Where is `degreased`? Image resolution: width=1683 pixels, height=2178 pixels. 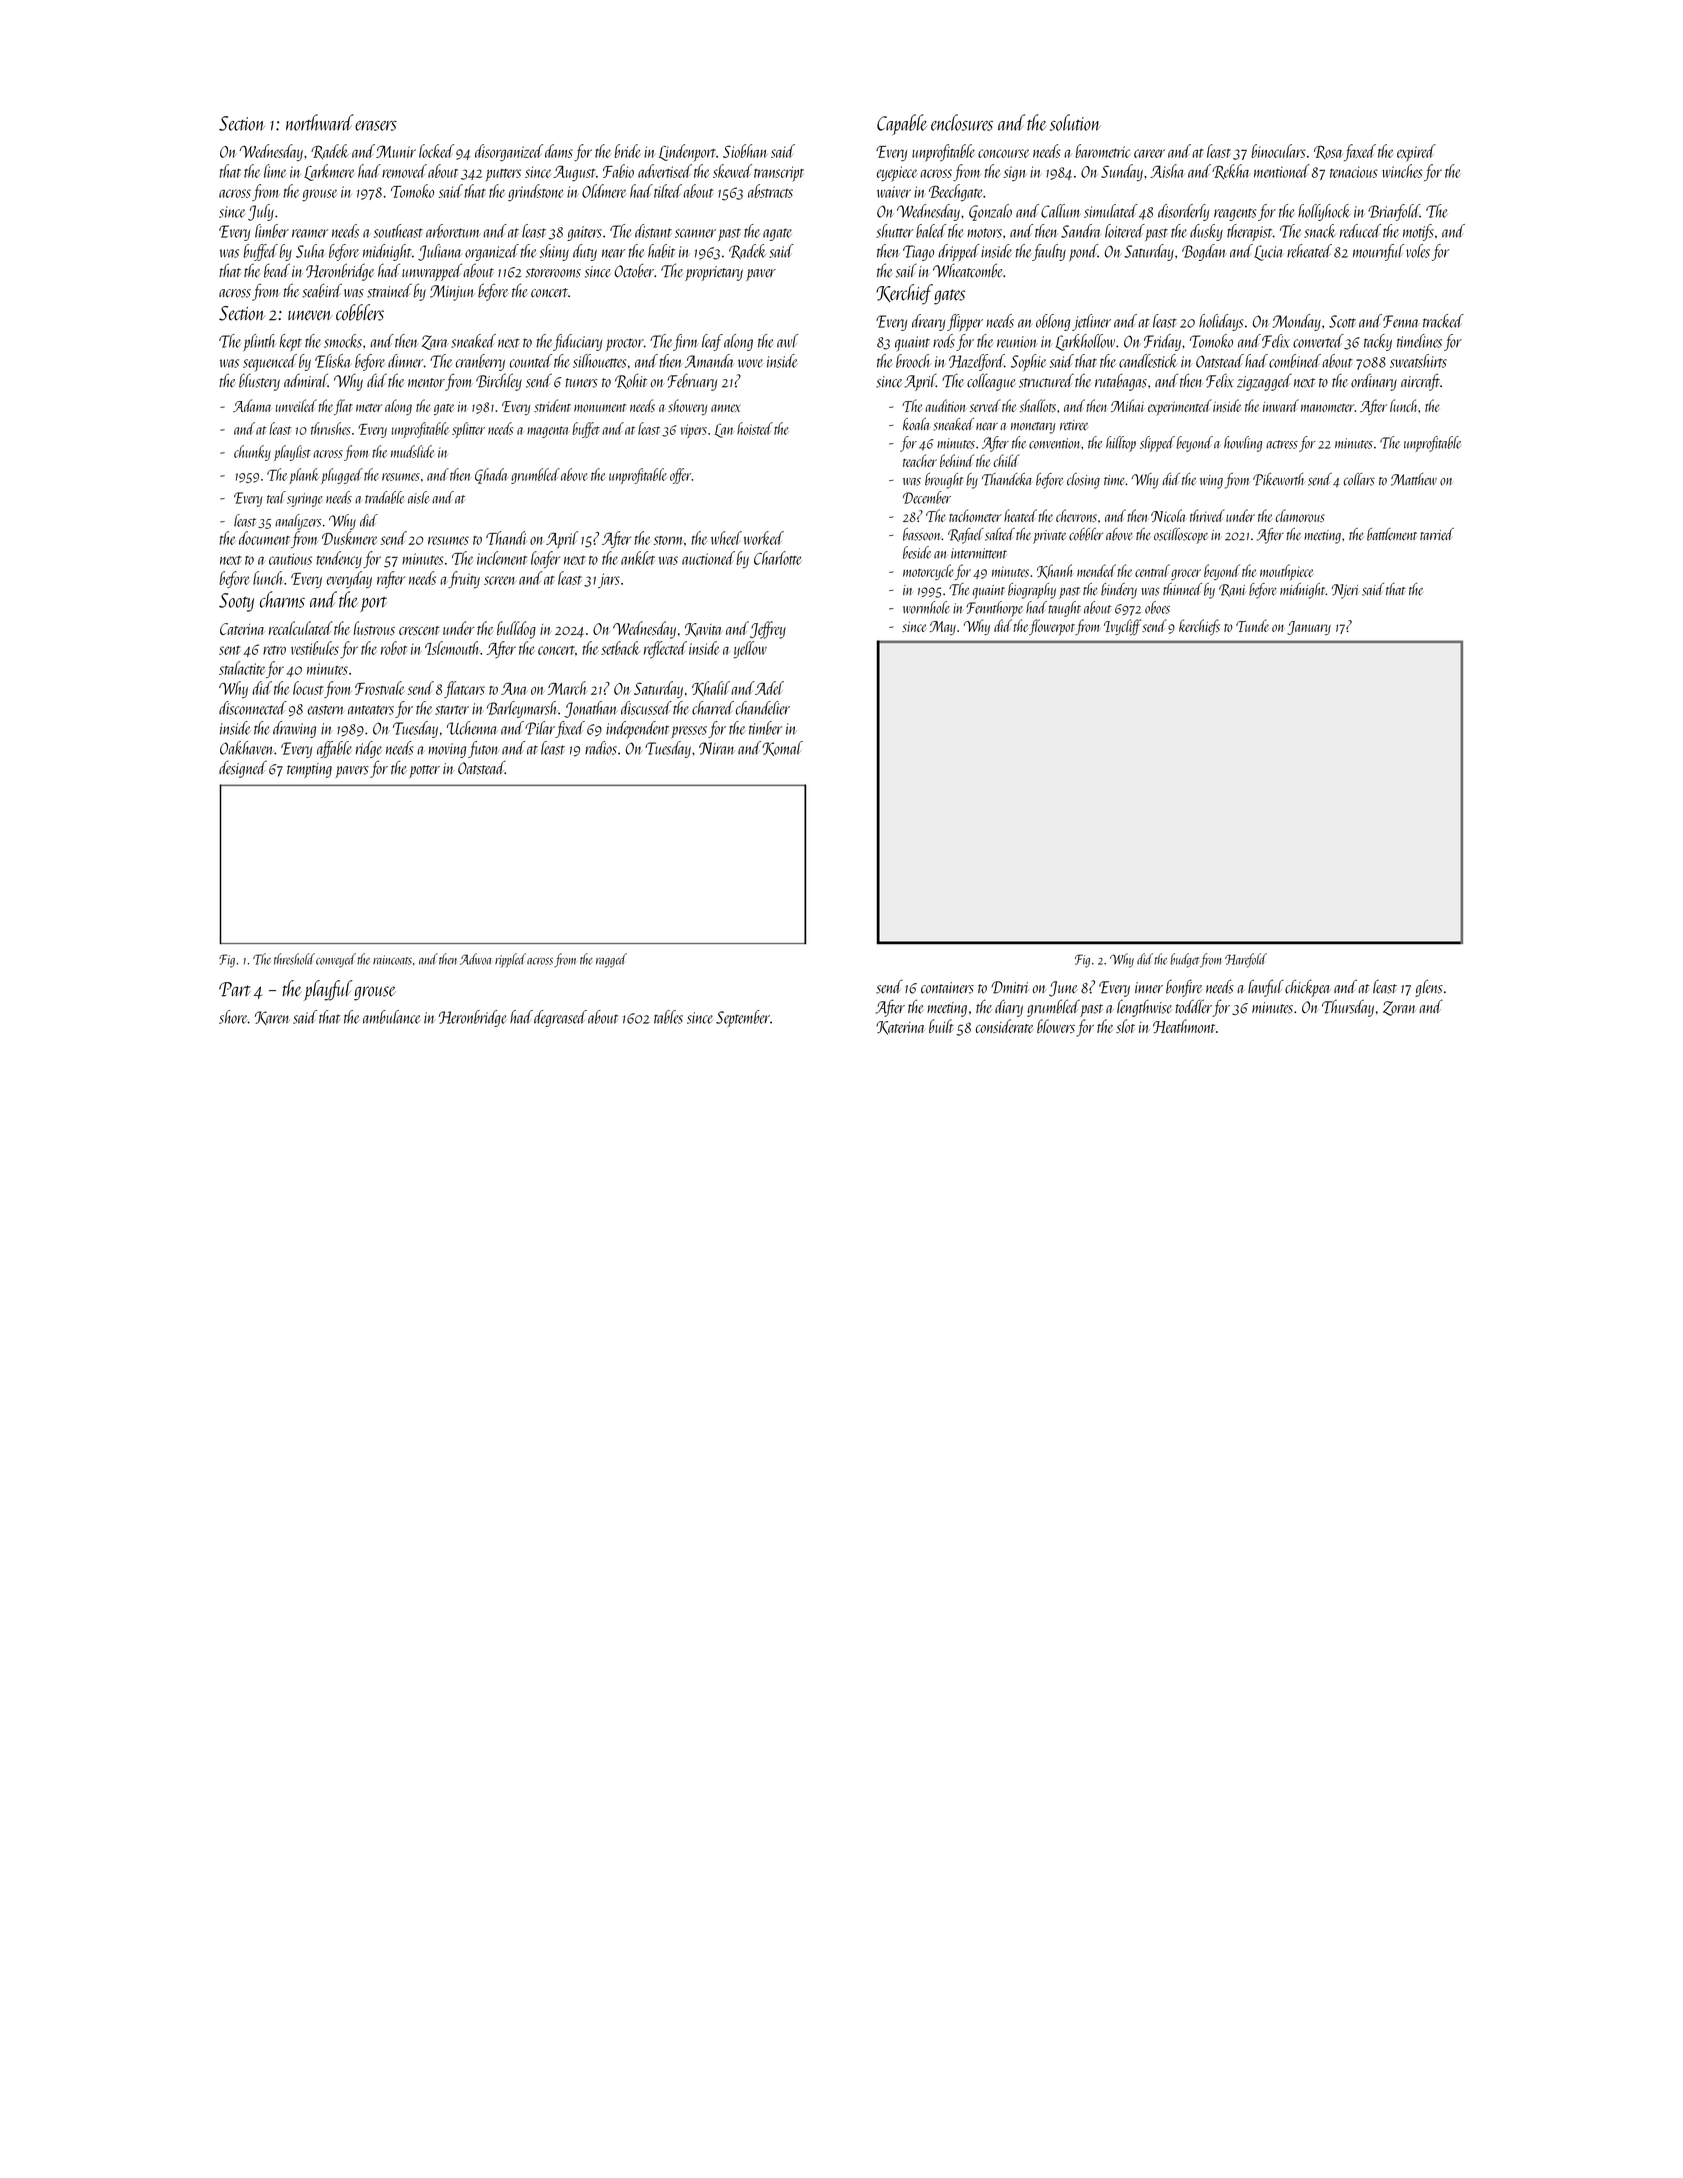 degreased is located at coordinates (560, 1018).
